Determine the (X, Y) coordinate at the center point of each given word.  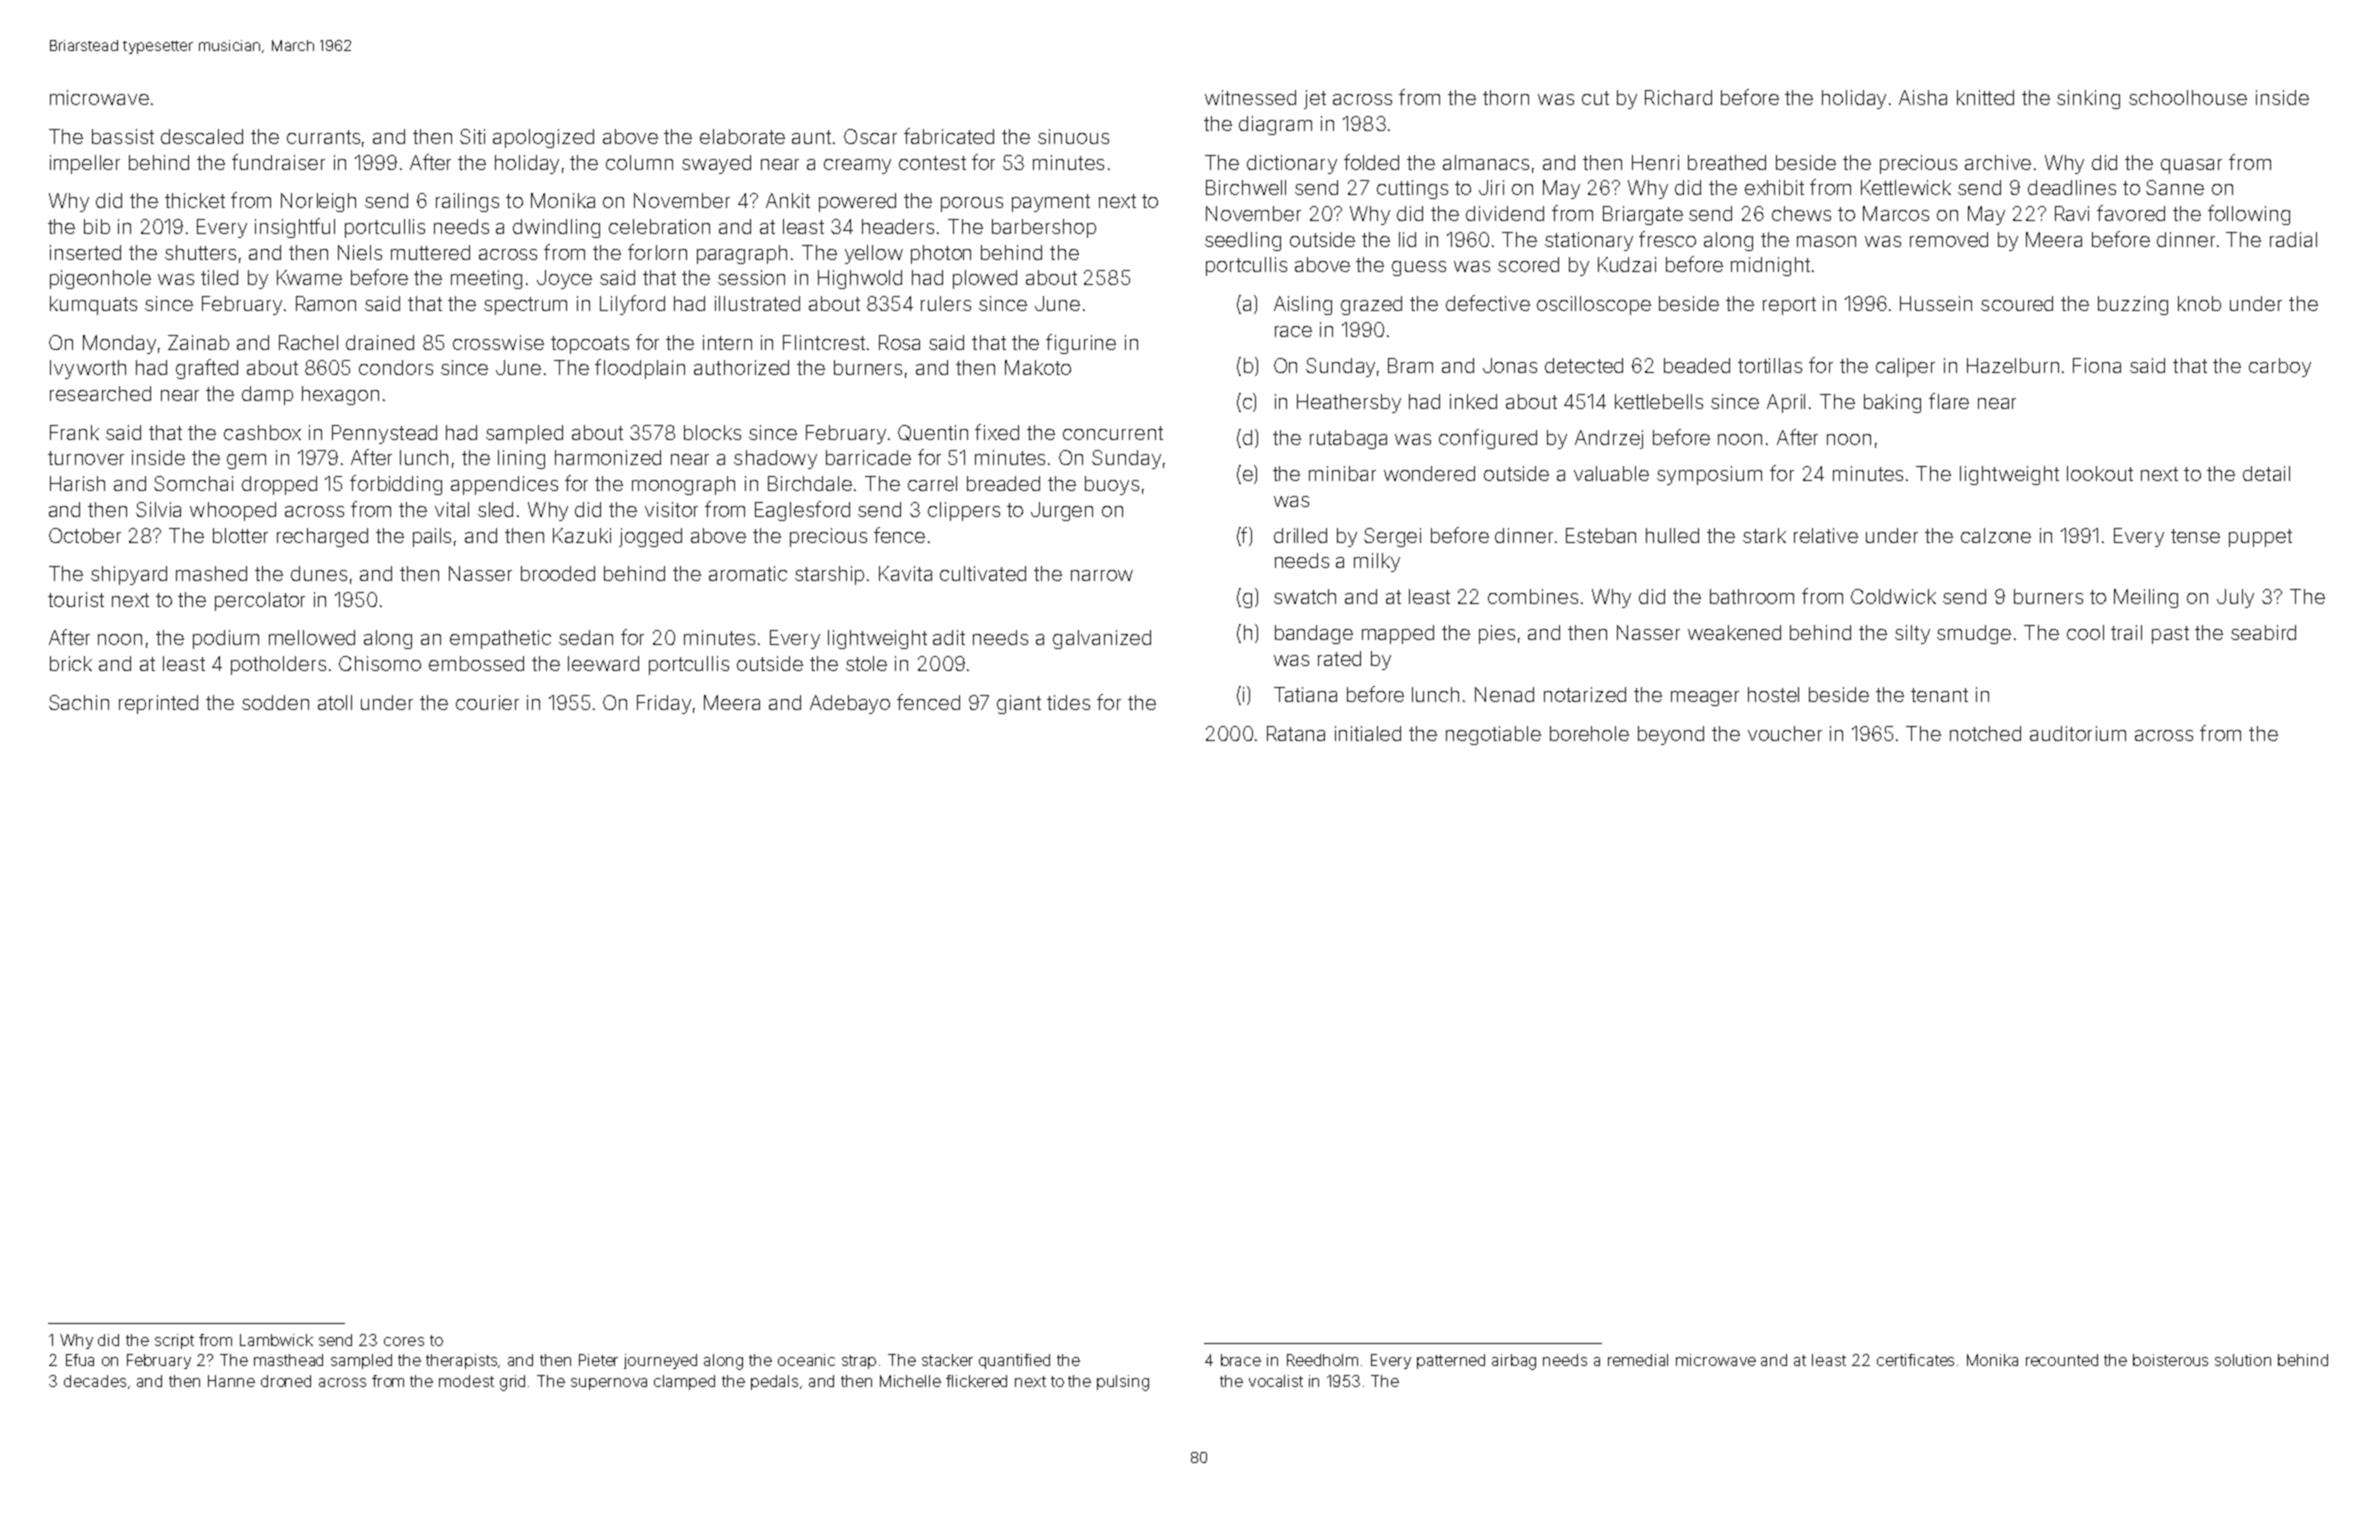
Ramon (326, 303)
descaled (202, 136)
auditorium (2078, 733)
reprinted (158, 704)
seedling (1243, 241)
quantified (1014, 1361)
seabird (2263, 632)
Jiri (1491, 187)
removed (1949, 239)
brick (71, 663)
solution (2243, 1360)
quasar (2191, 166)
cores (404, 1341)
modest (466, 1381)
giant (1019, 704)
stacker (947, 1360)
